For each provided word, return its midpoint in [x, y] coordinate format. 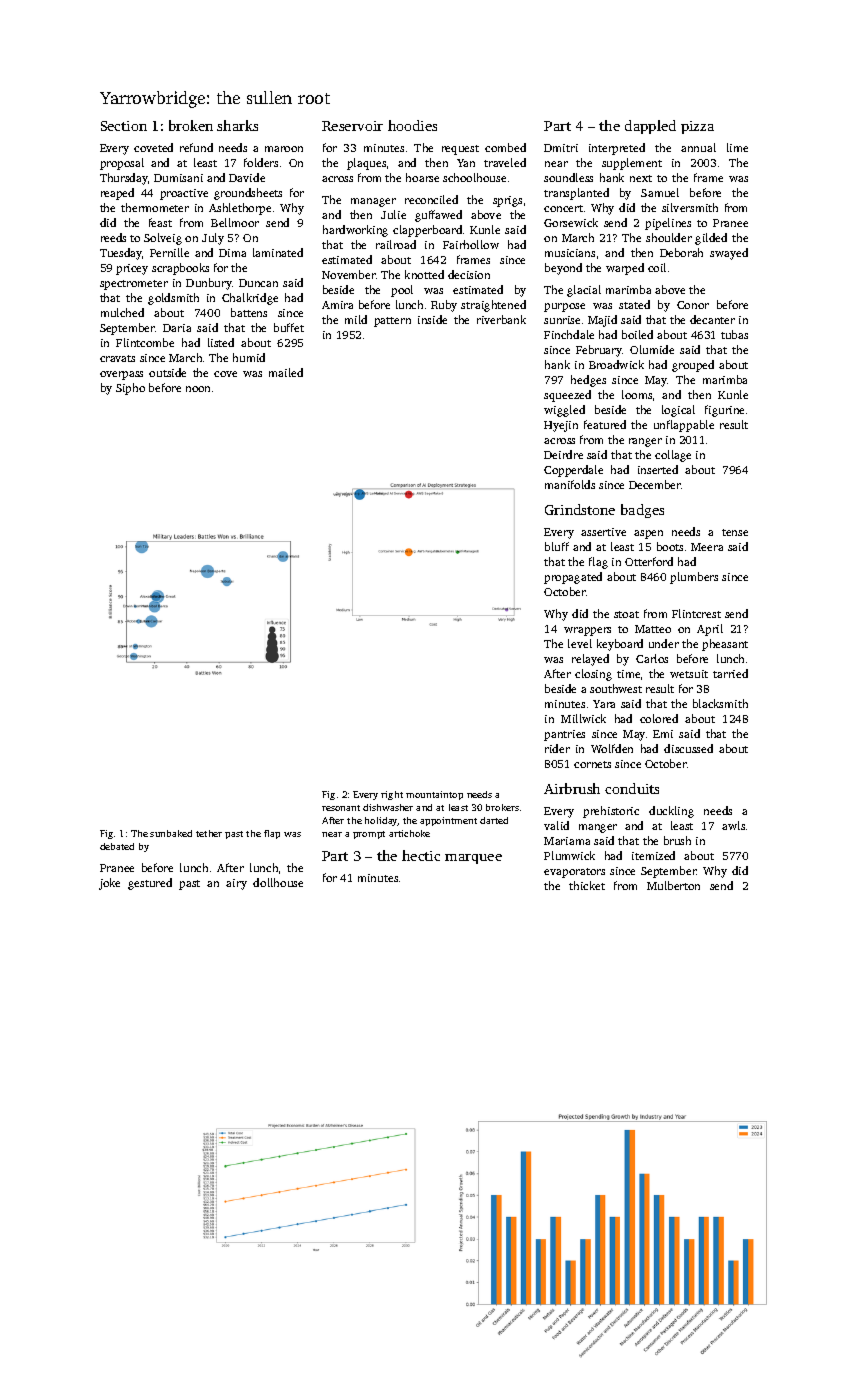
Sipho [130, 389]
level [580, 643]
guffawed [438, 216]
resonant [341, 808]
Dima [232, 253]
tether [209, 833]
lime [737, 147]
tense [735, 532]
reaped [117, 194]
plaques [366, 164]
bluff [557, 546]
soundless [568, 177]
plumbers [694, 578]
